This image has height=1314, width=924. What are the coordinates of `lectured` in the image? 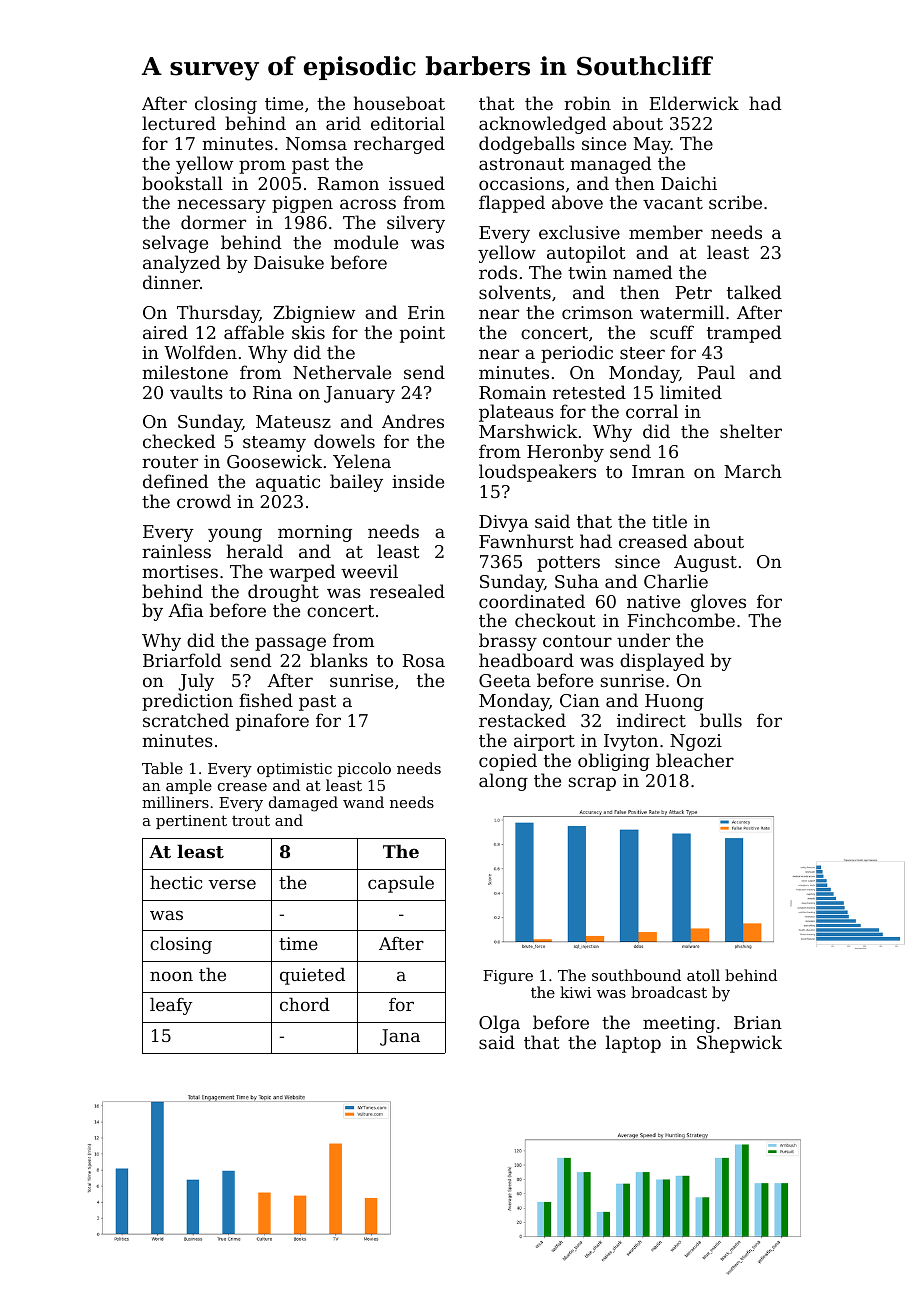 It's located at (179, 123).
